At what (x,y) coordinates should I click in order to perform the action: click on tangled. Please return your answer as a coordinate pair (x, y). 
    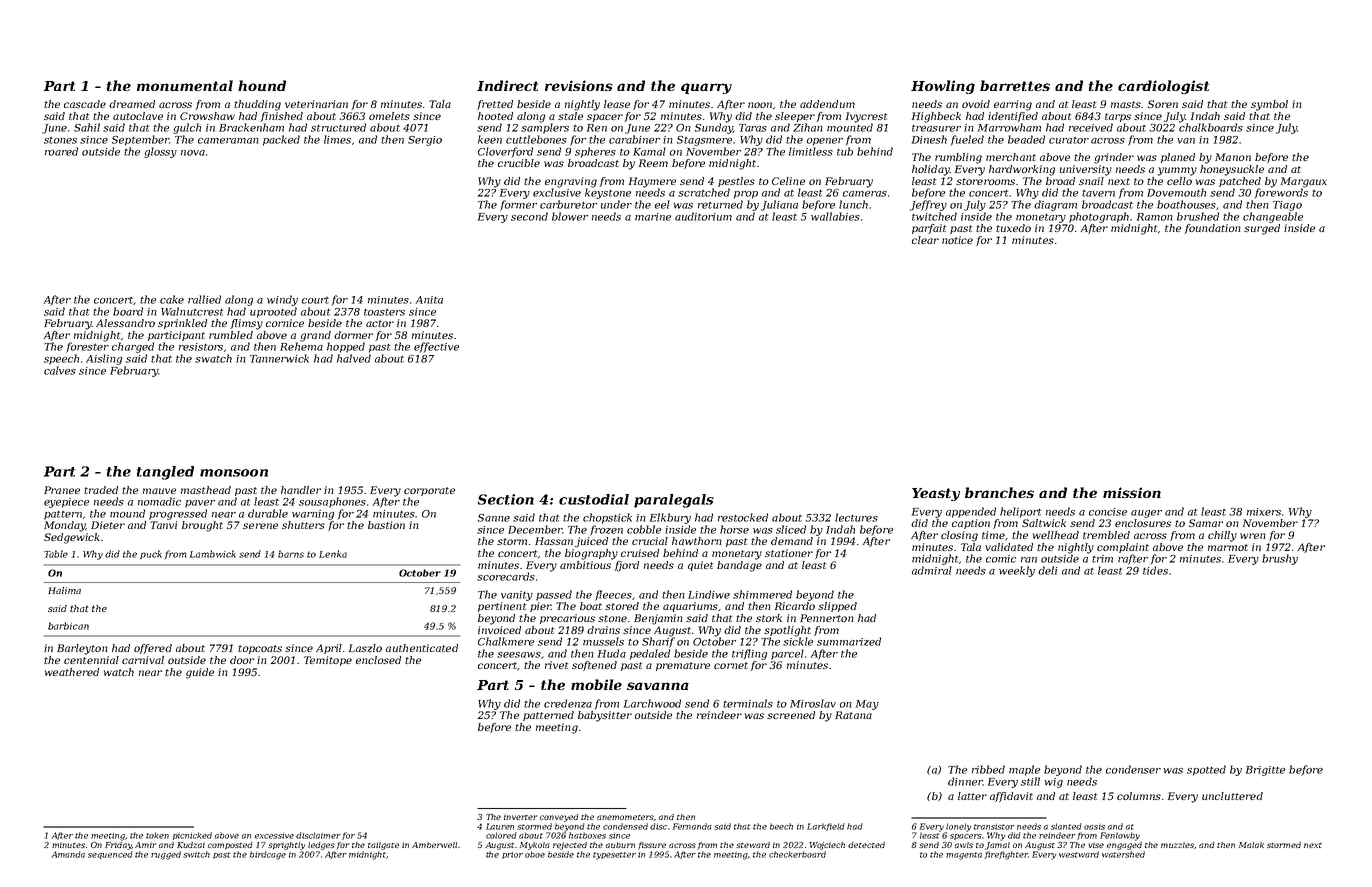
    Looking at the image, I should click on (165, 473).
